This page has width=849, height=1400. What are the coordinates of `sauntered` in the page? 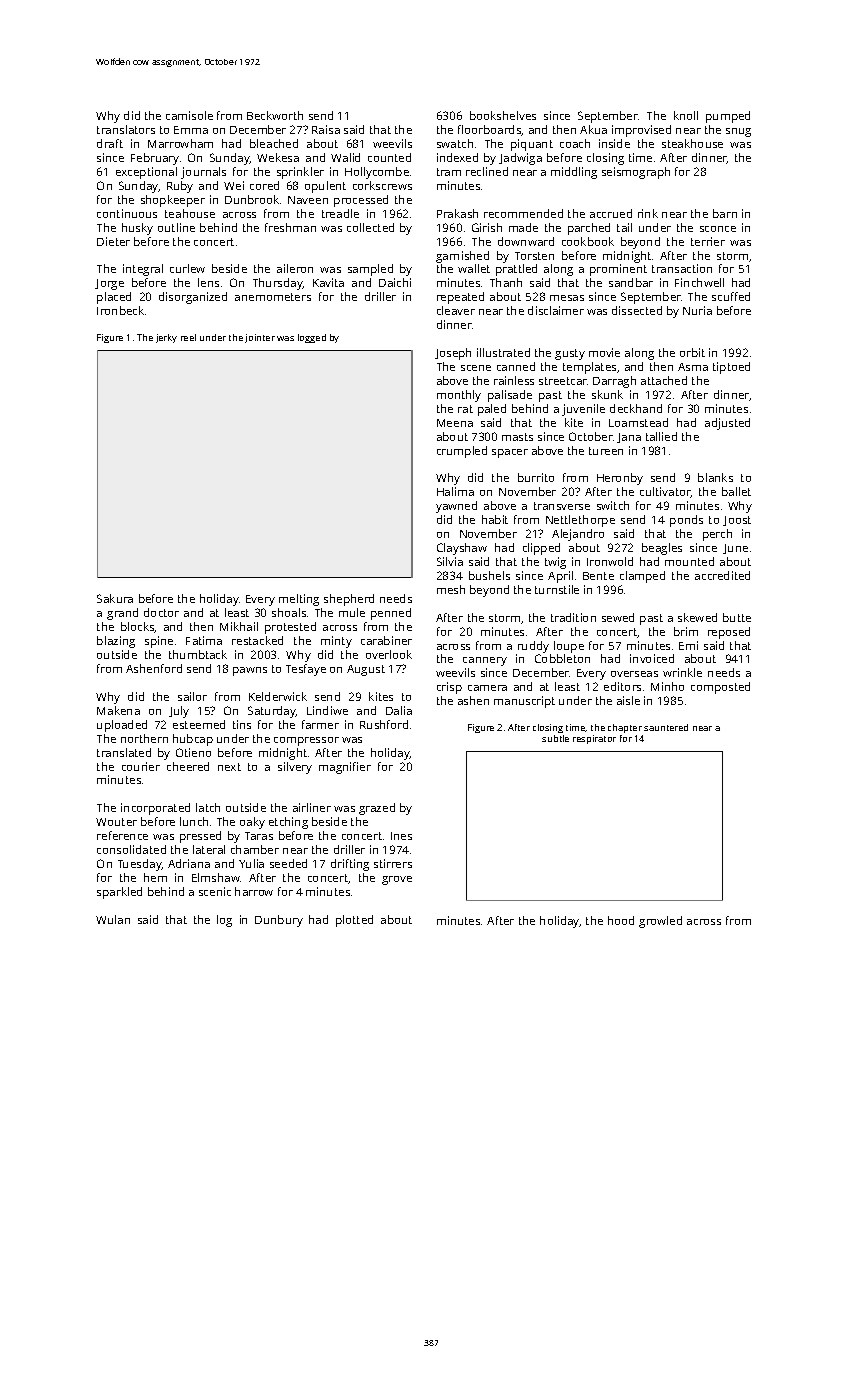 It's located at (666, 727).
